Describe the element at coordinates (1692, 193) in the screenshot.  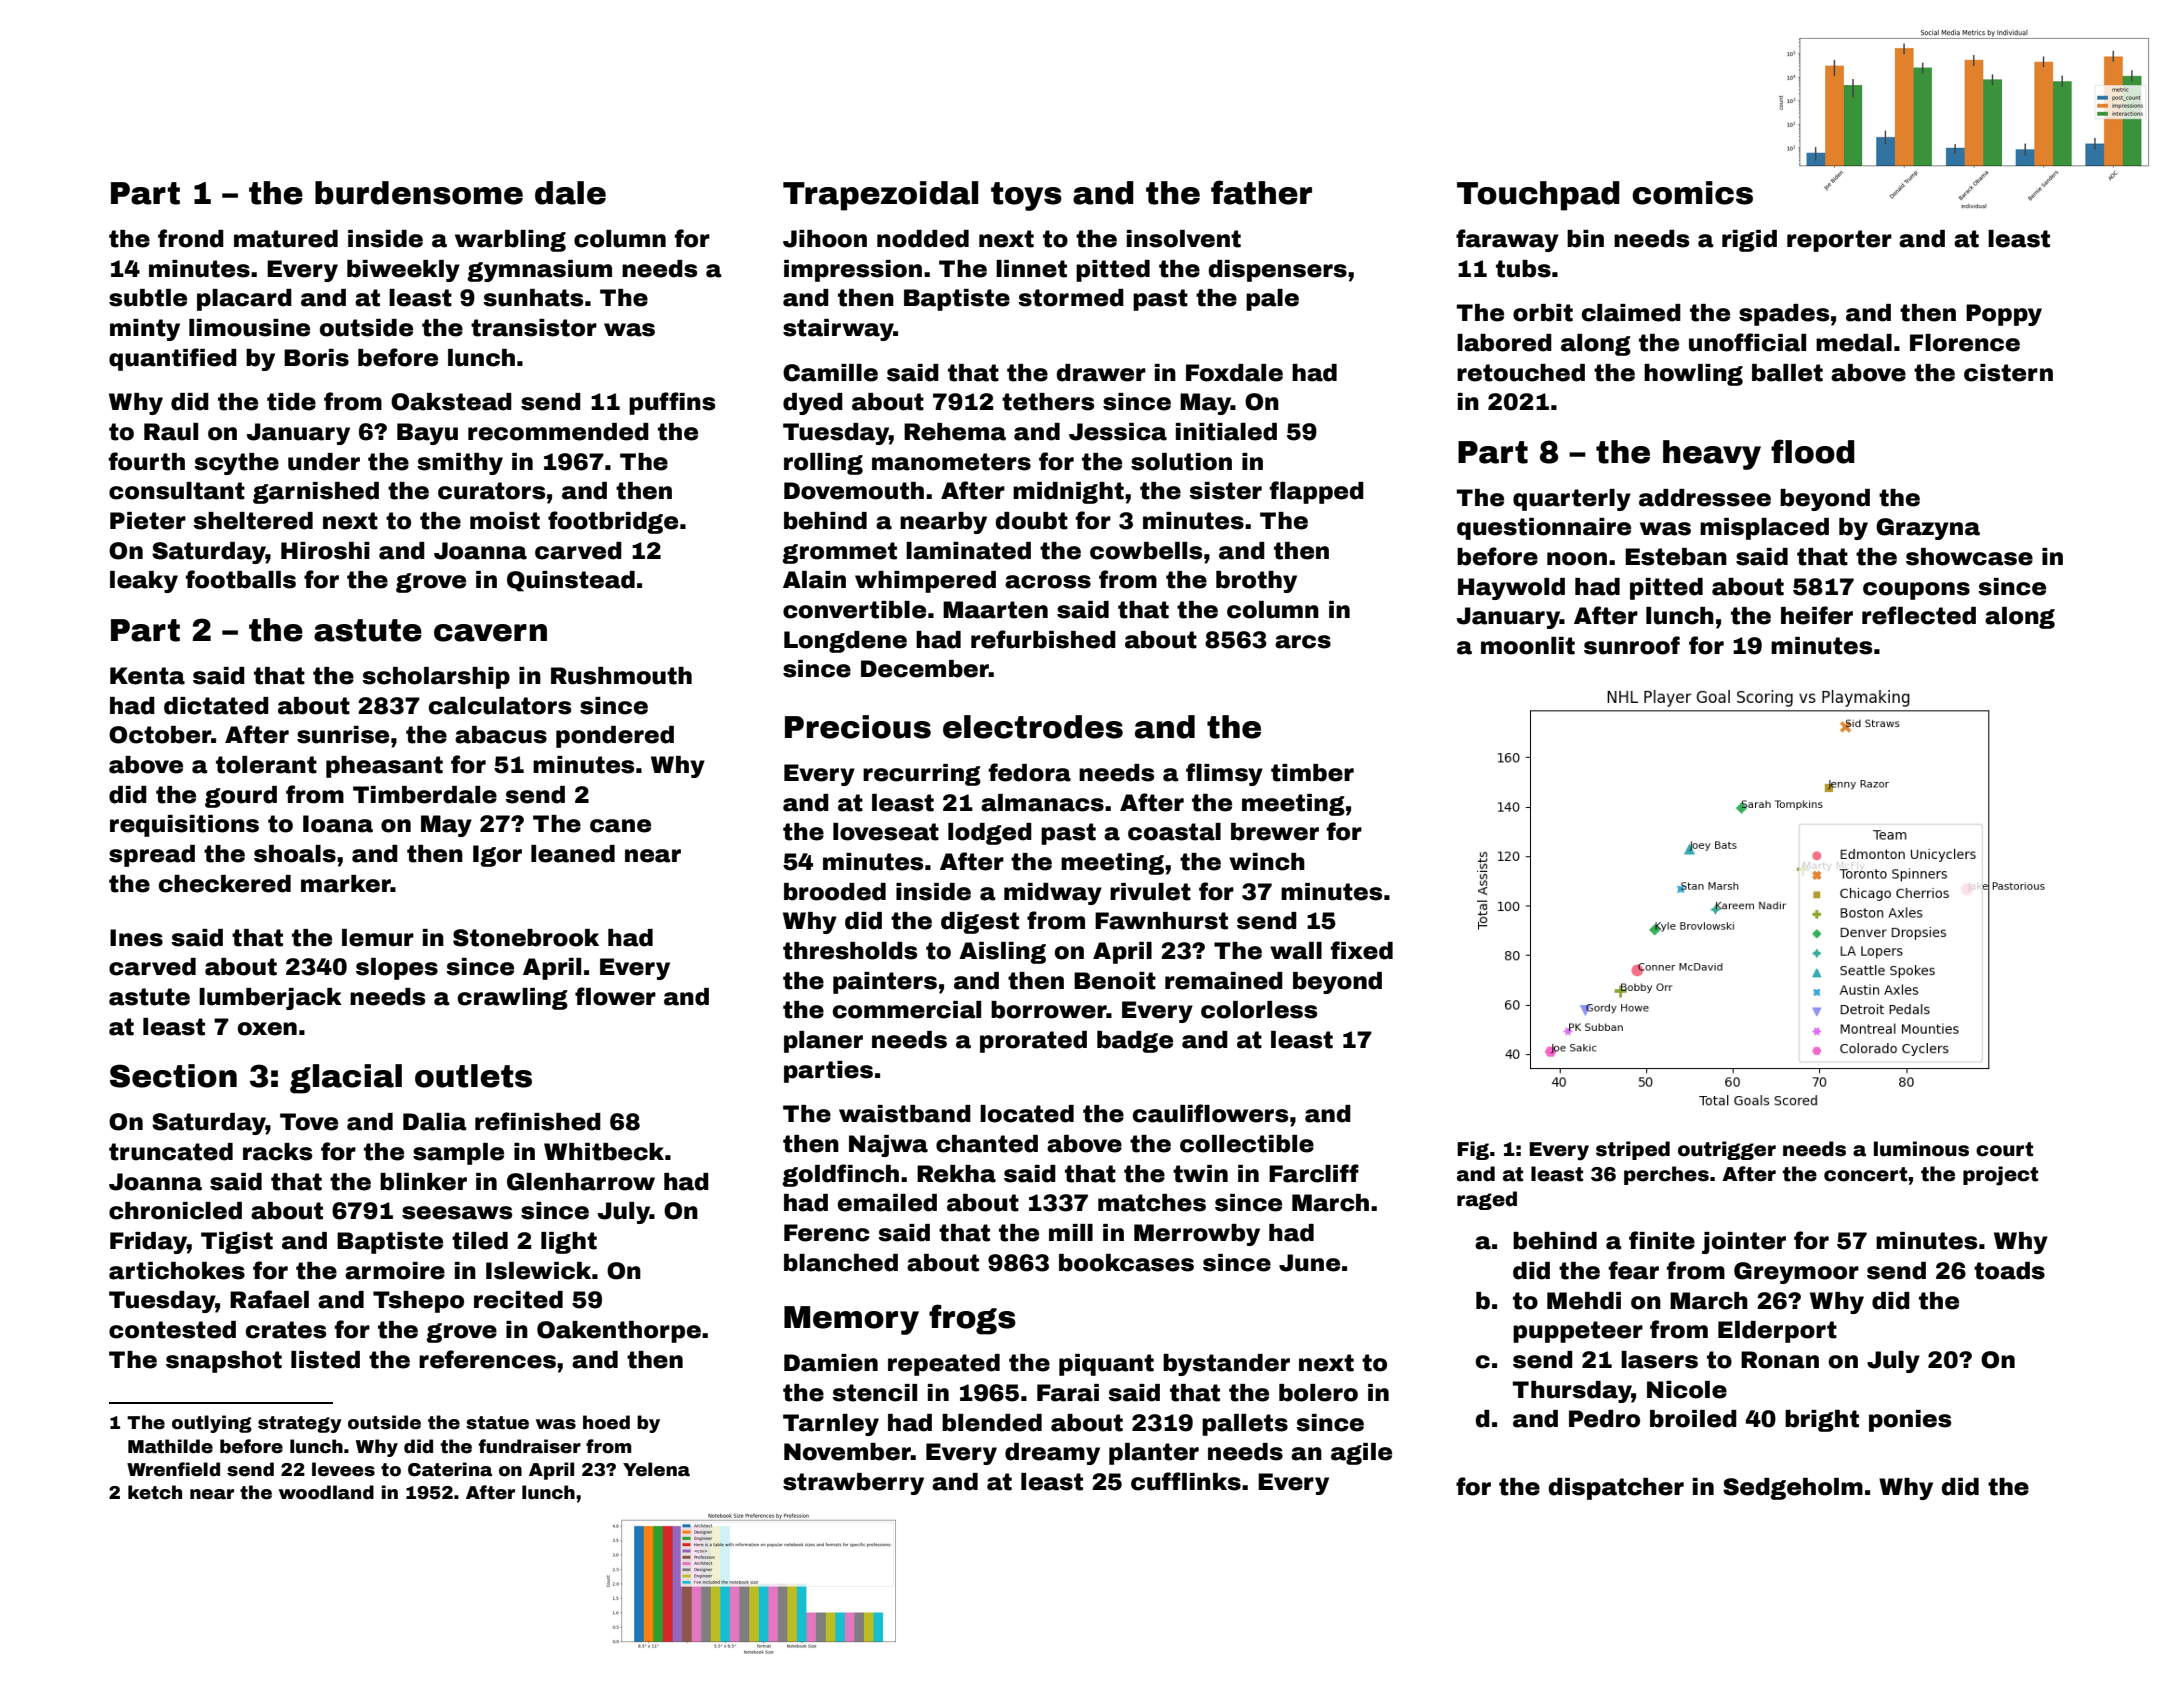
I see `comics` at that location.
